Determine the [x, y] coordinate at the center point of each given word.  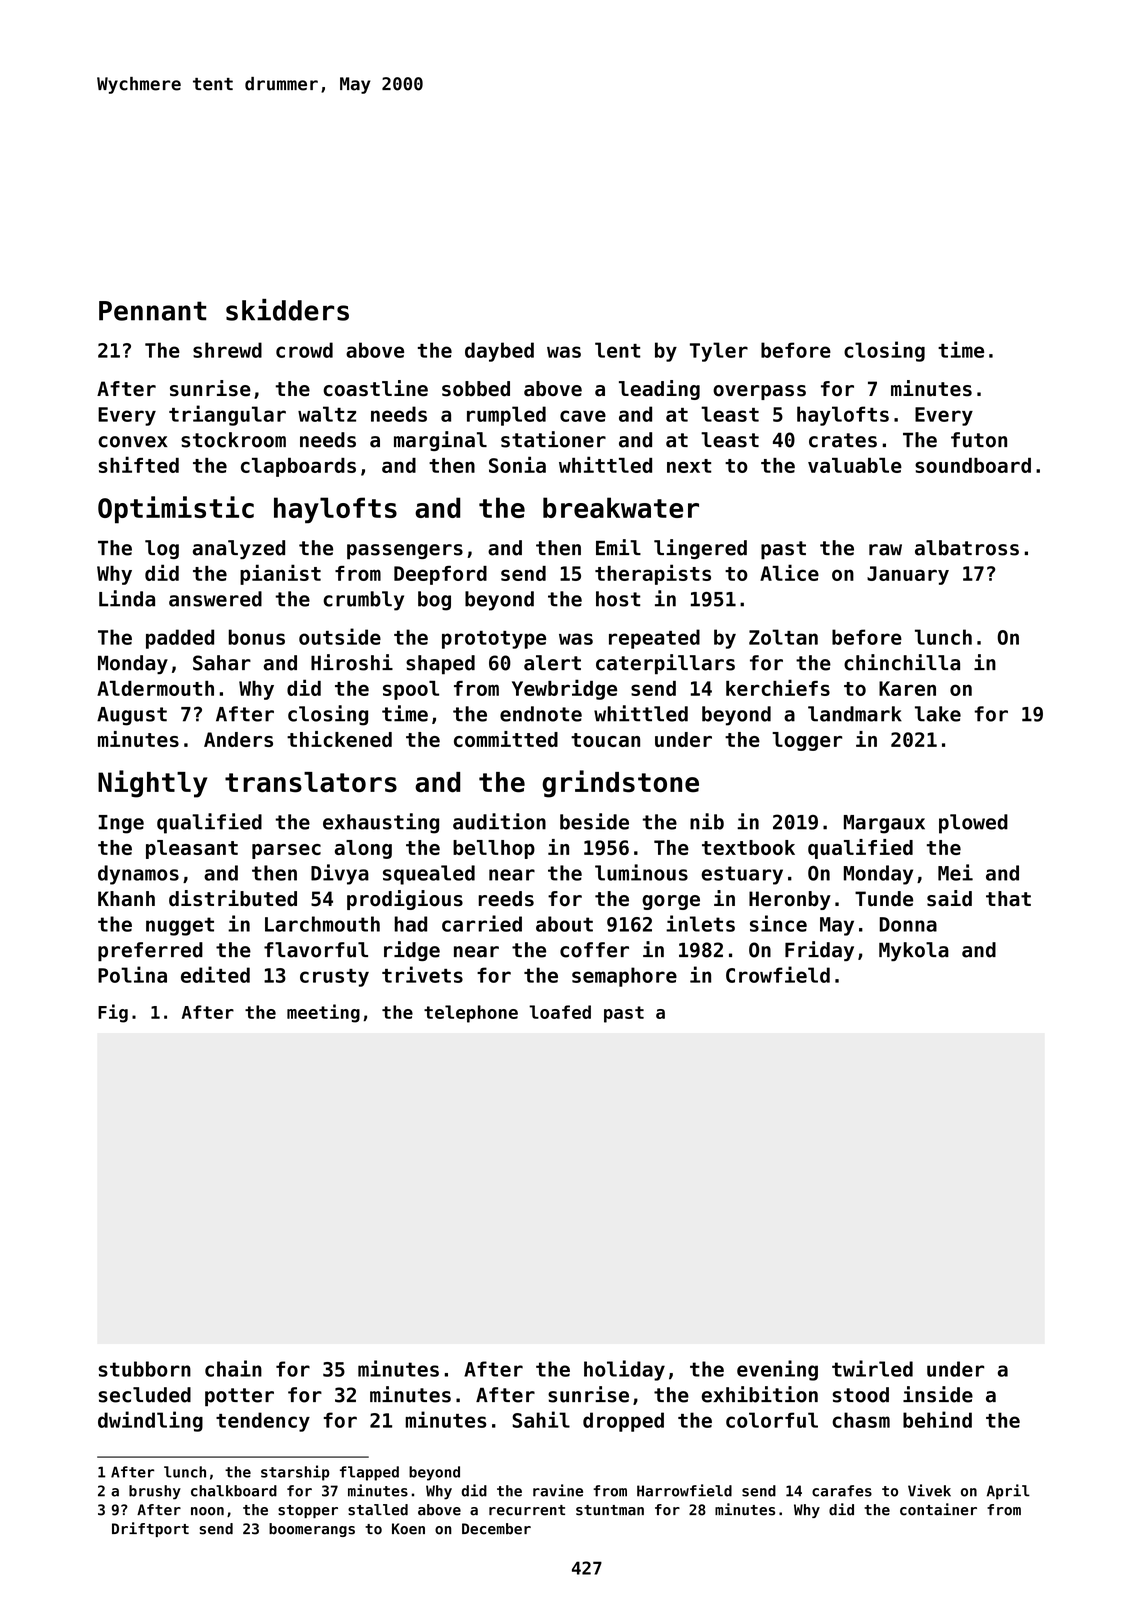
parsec [286, 851]
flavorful [316, 950]
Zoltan [783, 637]
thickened [339, 739]
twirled [872, 1368]
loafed [560, 1012]
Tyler [719, 352]
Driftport [150, 1529]
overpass [759, 392]
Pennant [152, 311]
